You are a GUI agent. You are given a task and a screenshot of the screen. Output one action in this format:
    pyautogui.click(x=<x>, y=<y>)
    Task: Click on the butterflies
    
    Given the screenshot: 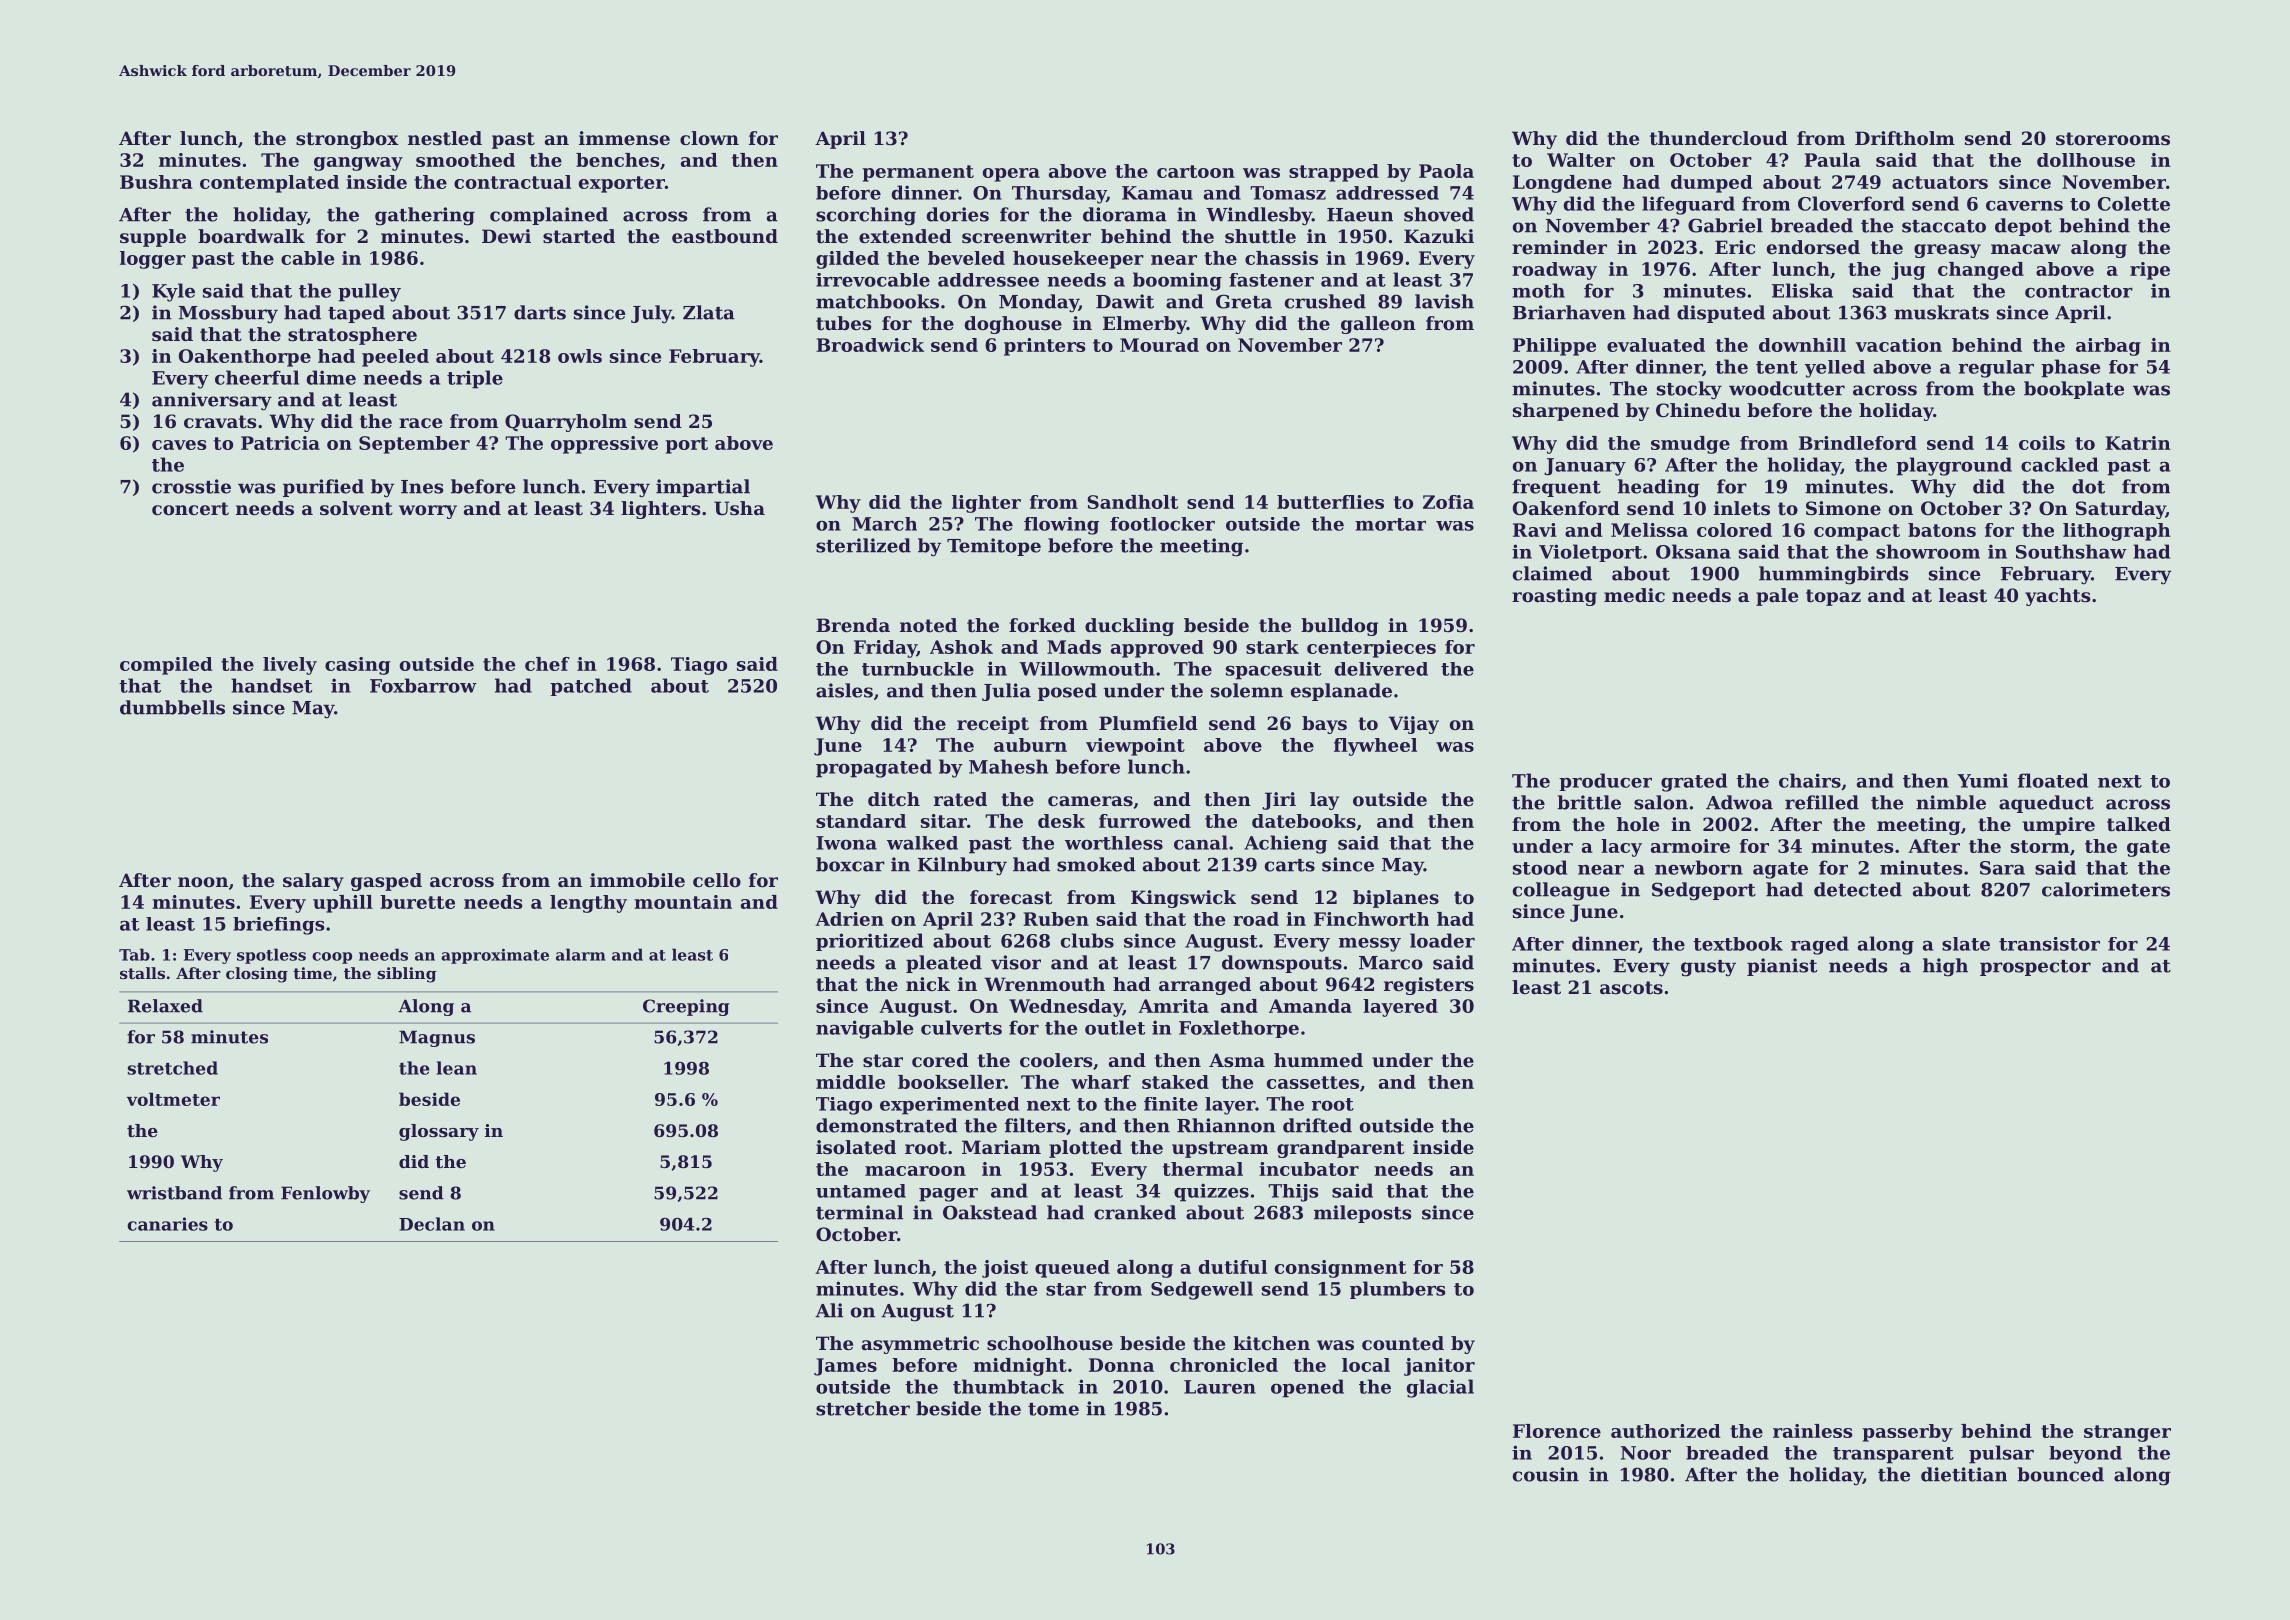 What is the action you would take?
    pyautogui.click(x=1330, y=502)
